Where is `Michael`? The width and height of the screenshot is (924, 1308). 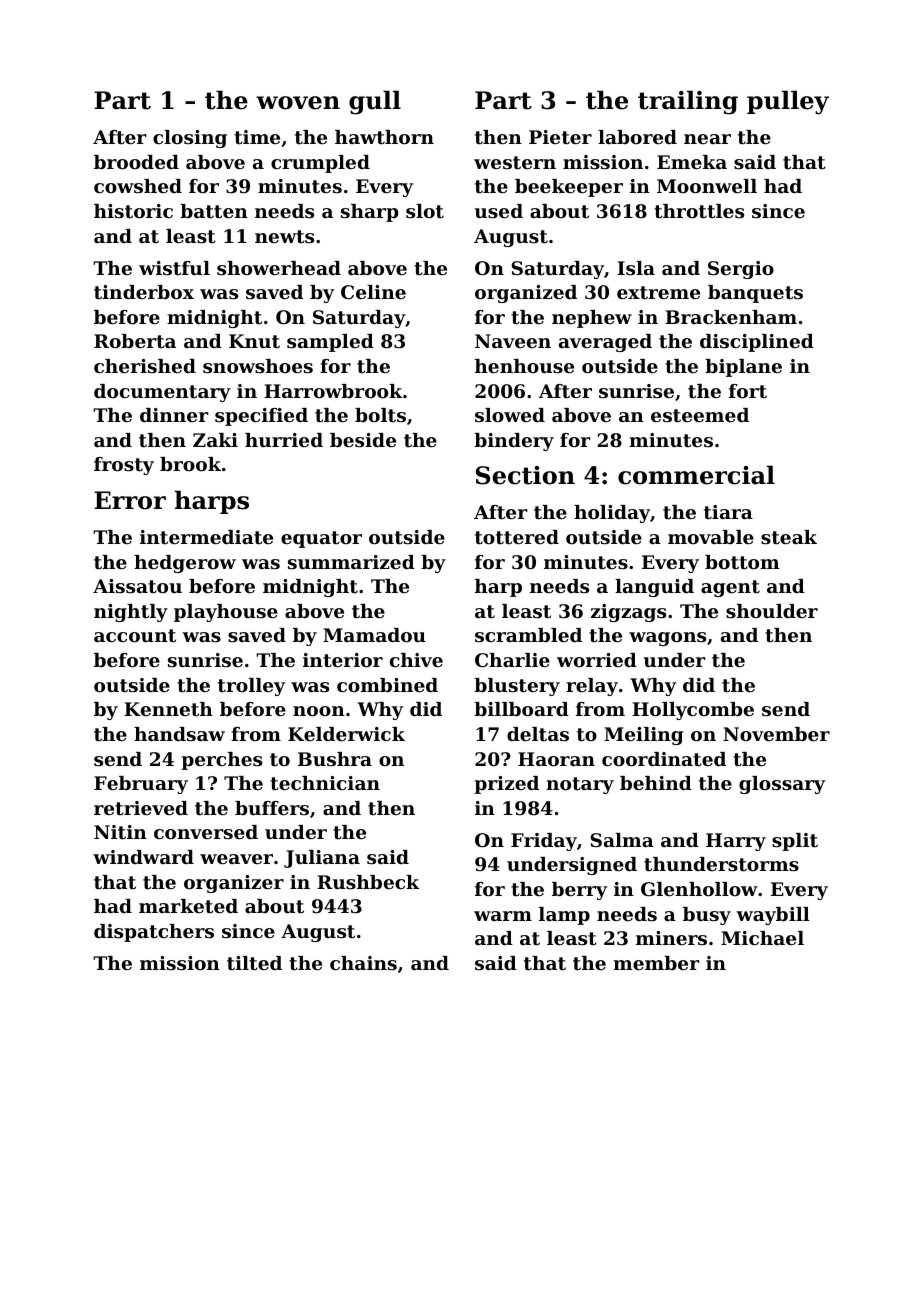 Michael is located at coordinates (762, 938).
